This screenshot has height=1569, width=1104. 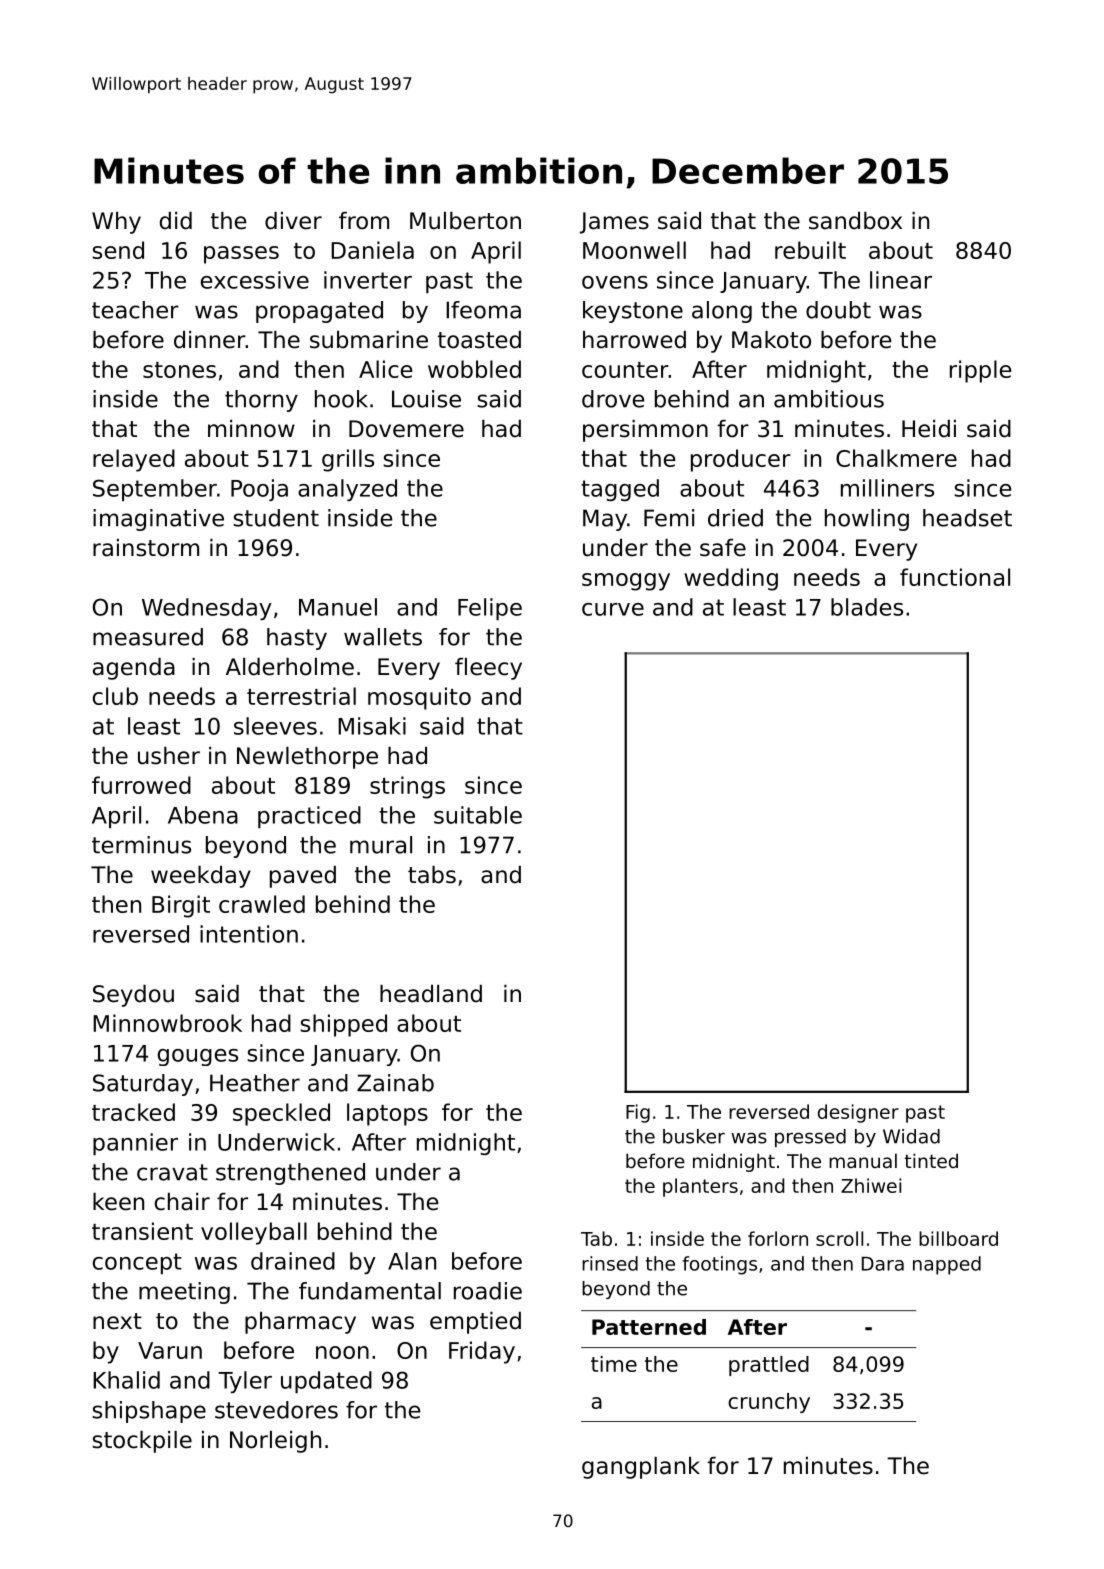 What do you see at coordinates (293, 221) in the screenshot?
I see `diver` at bounding box center [293, 221].
